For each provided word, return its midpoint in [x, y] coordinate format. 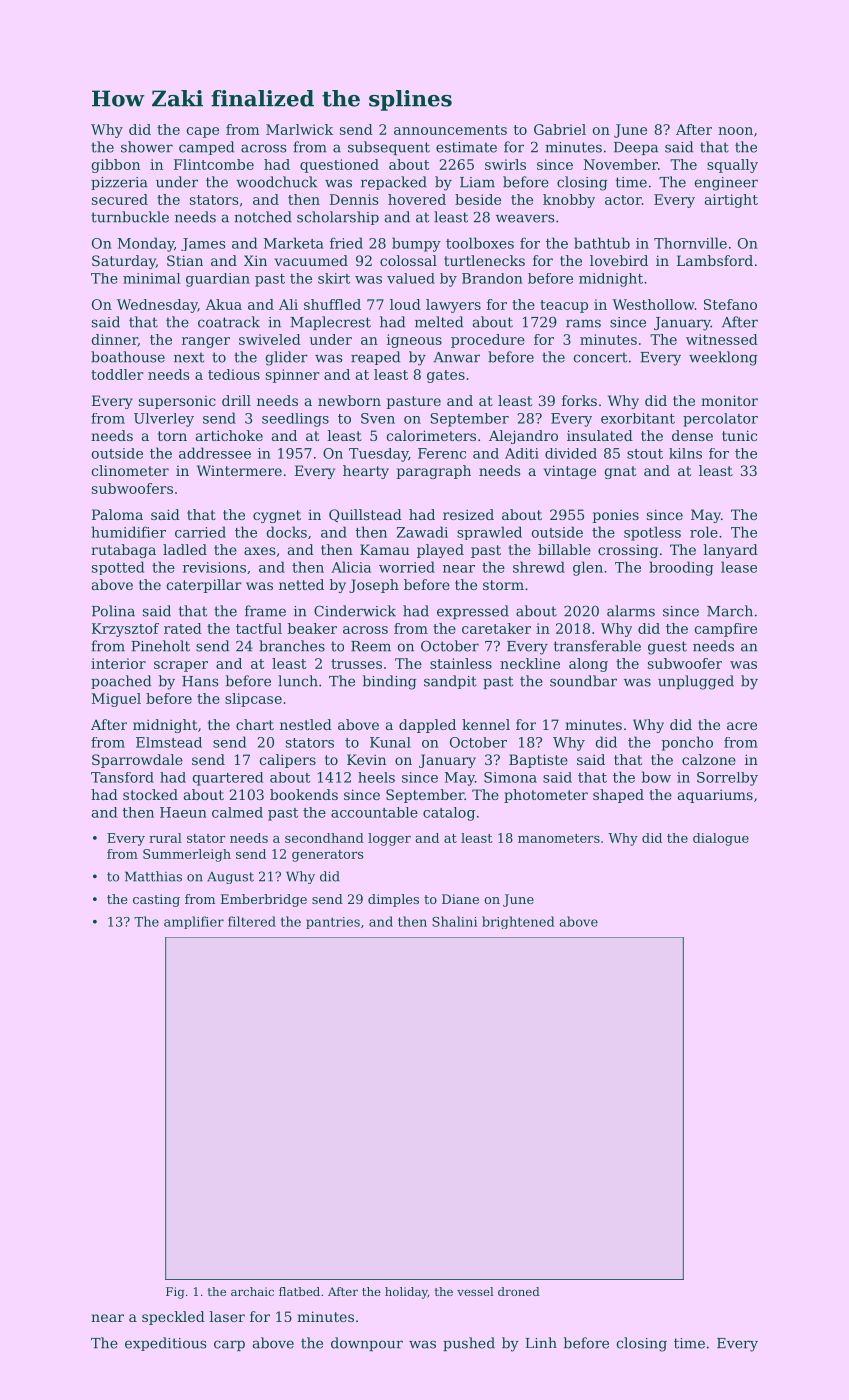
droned [519, 1291]
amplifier [194, 922]
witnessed [722, 339]
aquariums [715, 796]
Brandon [492, 278]
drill [236, 400]
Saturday [124, 262]
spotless [652, 533]
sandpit [450, 682]
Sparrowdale [137, 761]
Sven [378, 418]
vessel [475, 1291]
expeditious [165, 1344]
